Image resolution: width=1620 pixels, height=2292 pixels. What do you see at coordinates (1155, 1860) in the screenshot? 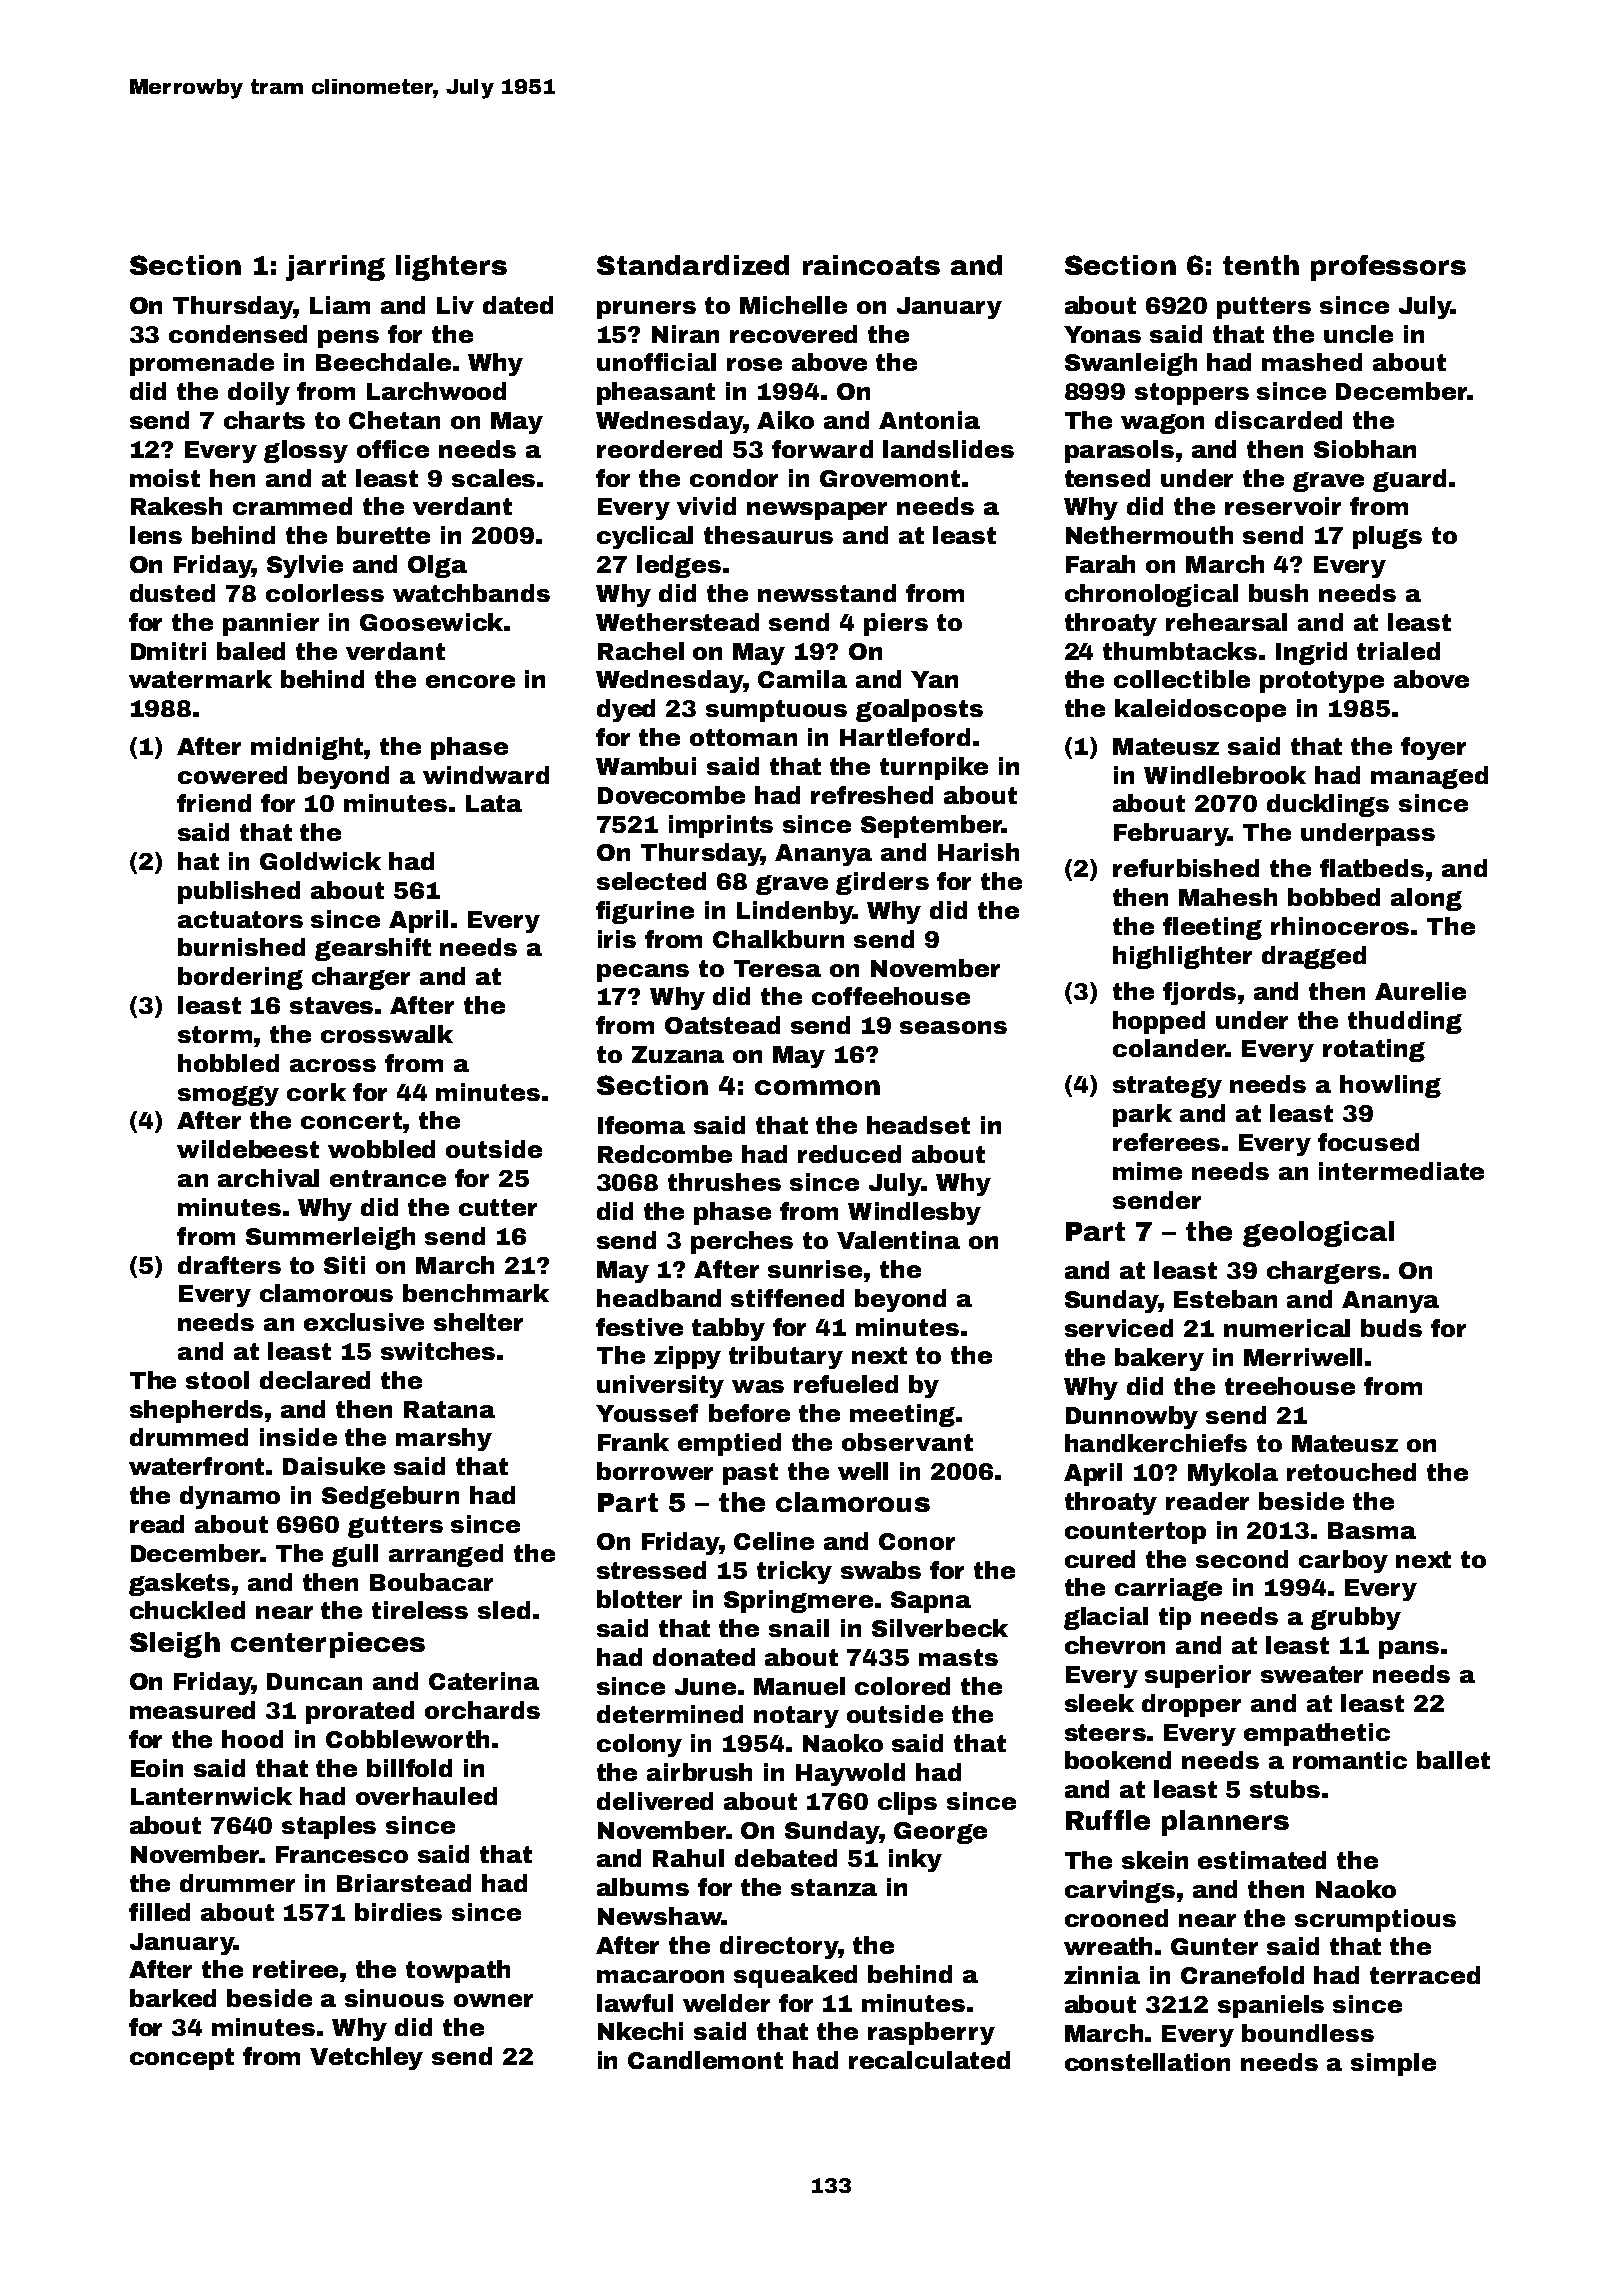
I see `skein` at bounding box center [1155, 1860].
